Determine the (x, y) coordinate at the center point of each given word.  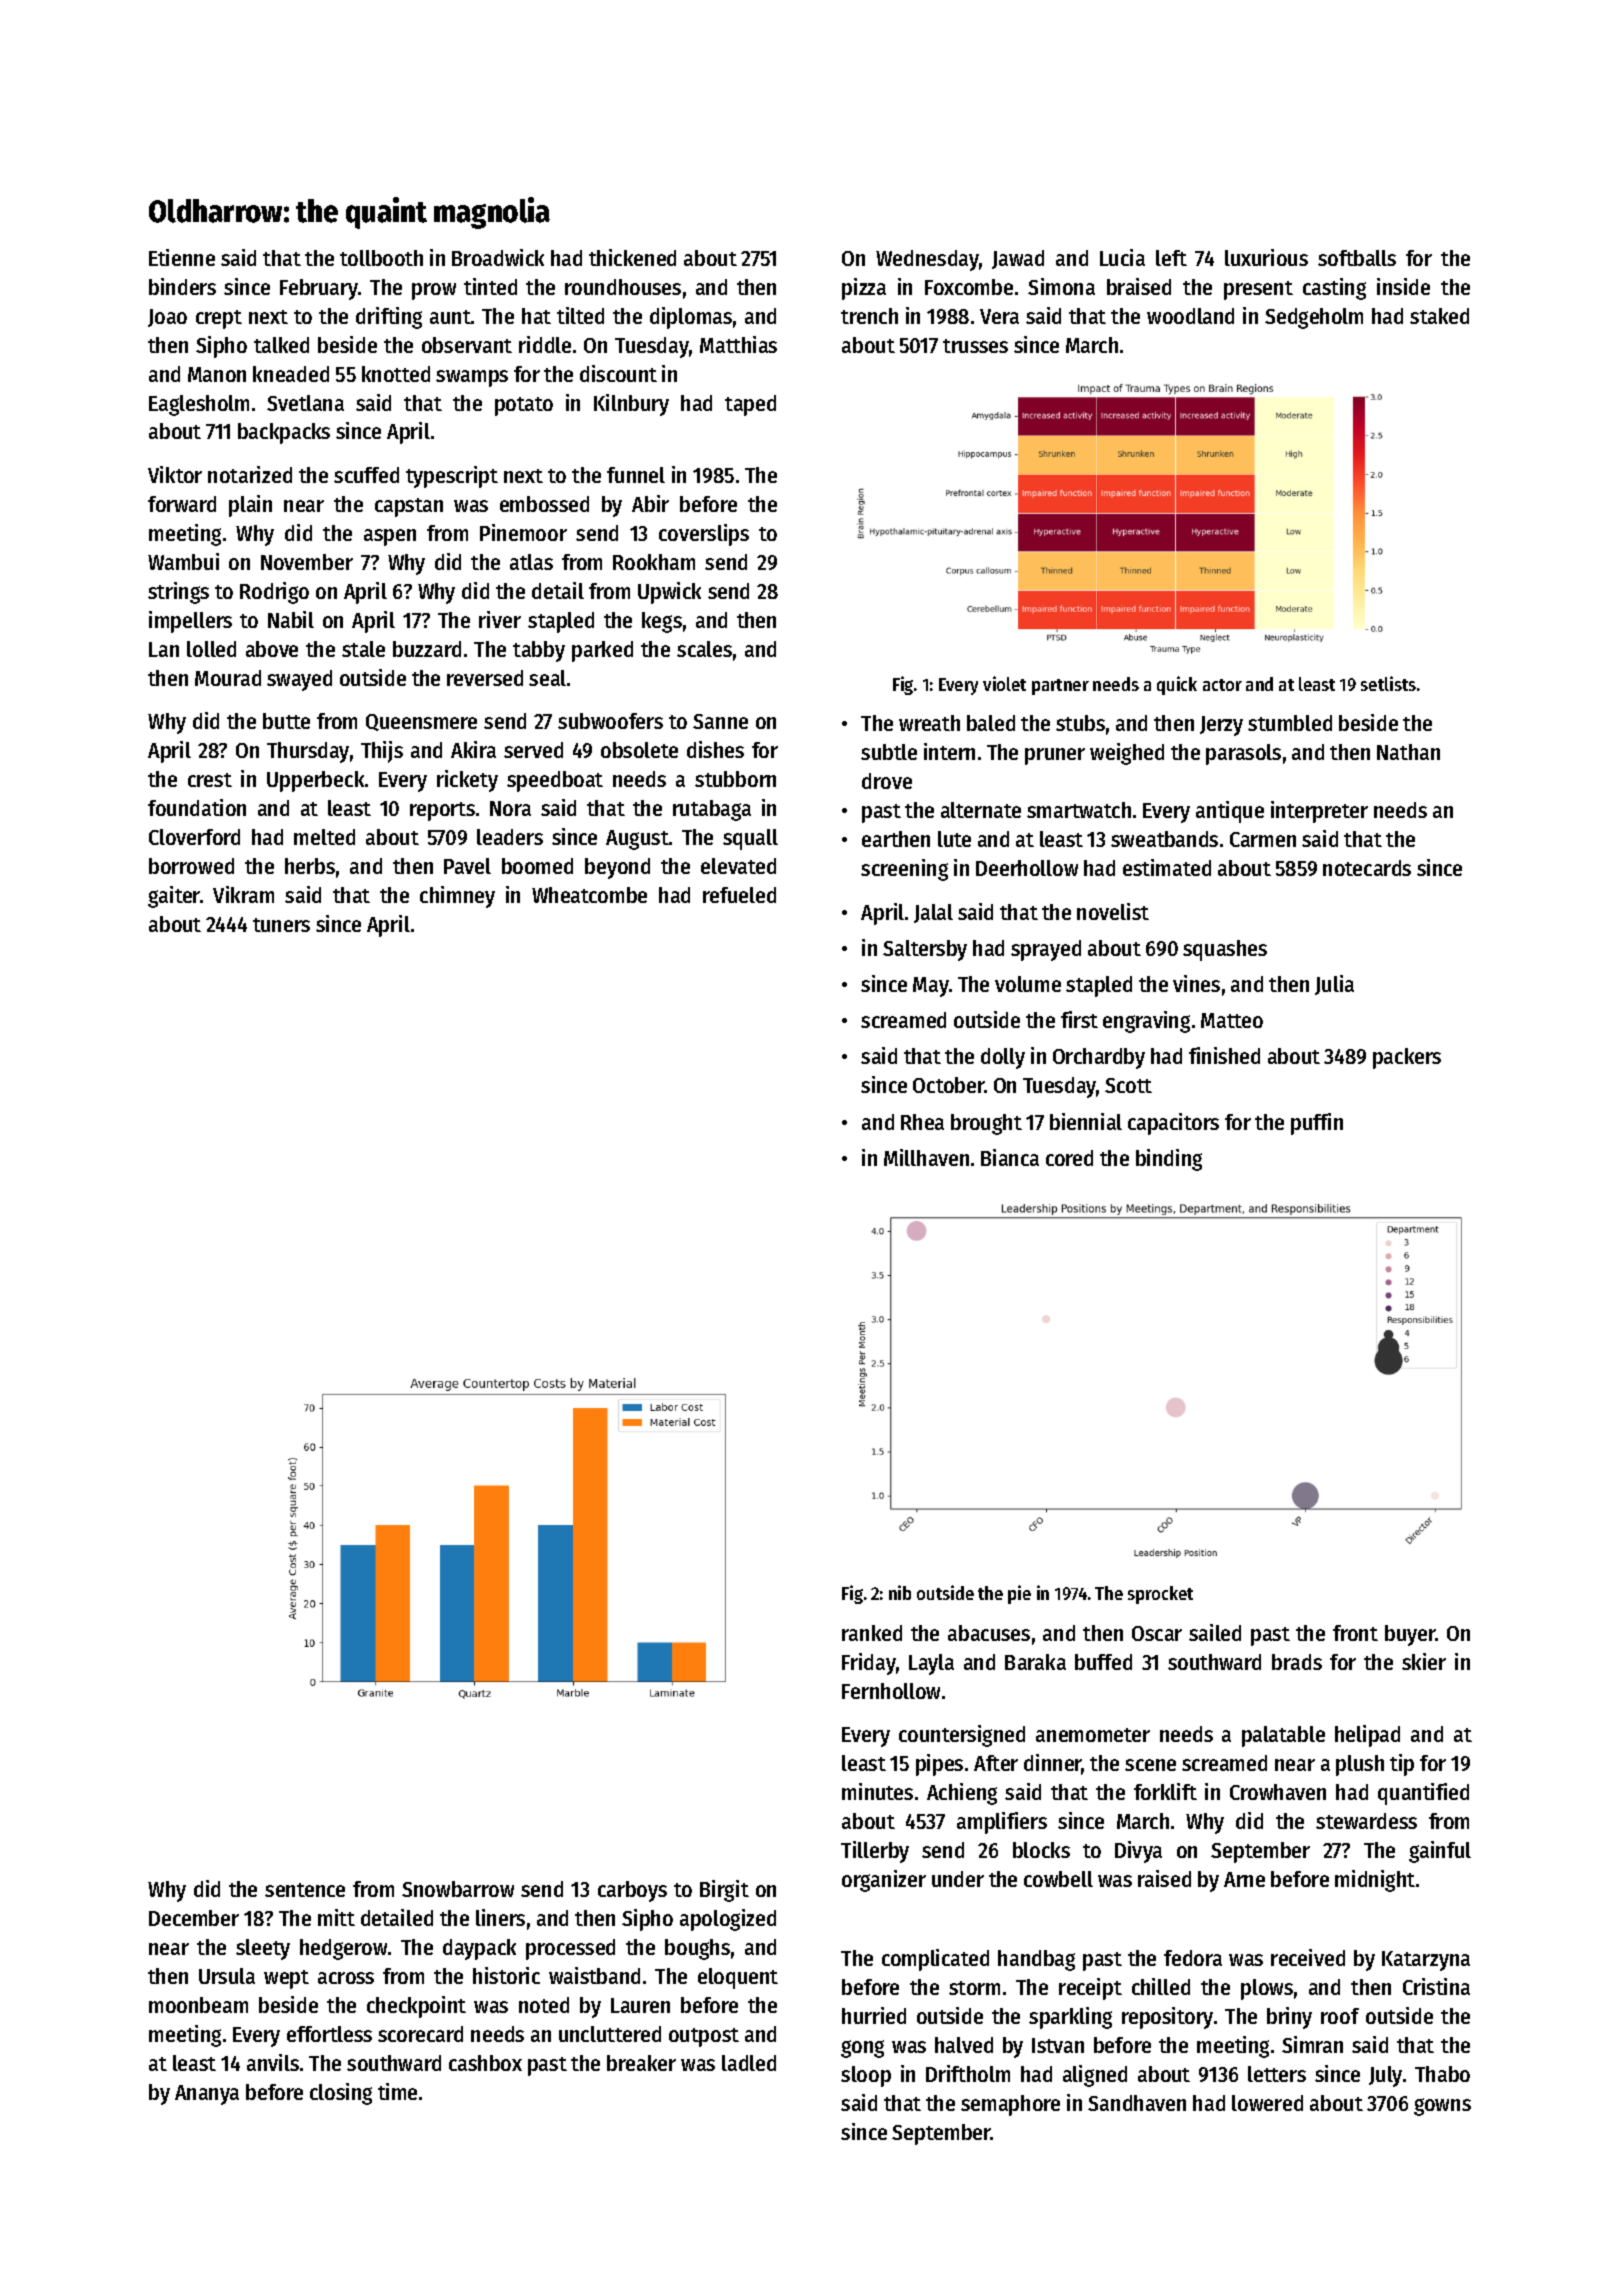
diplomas (691, 318)
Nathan (1408, 752)
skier (1424, 1661)
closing (341, 2094)
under (958, 1879)
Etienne (182, 257)
